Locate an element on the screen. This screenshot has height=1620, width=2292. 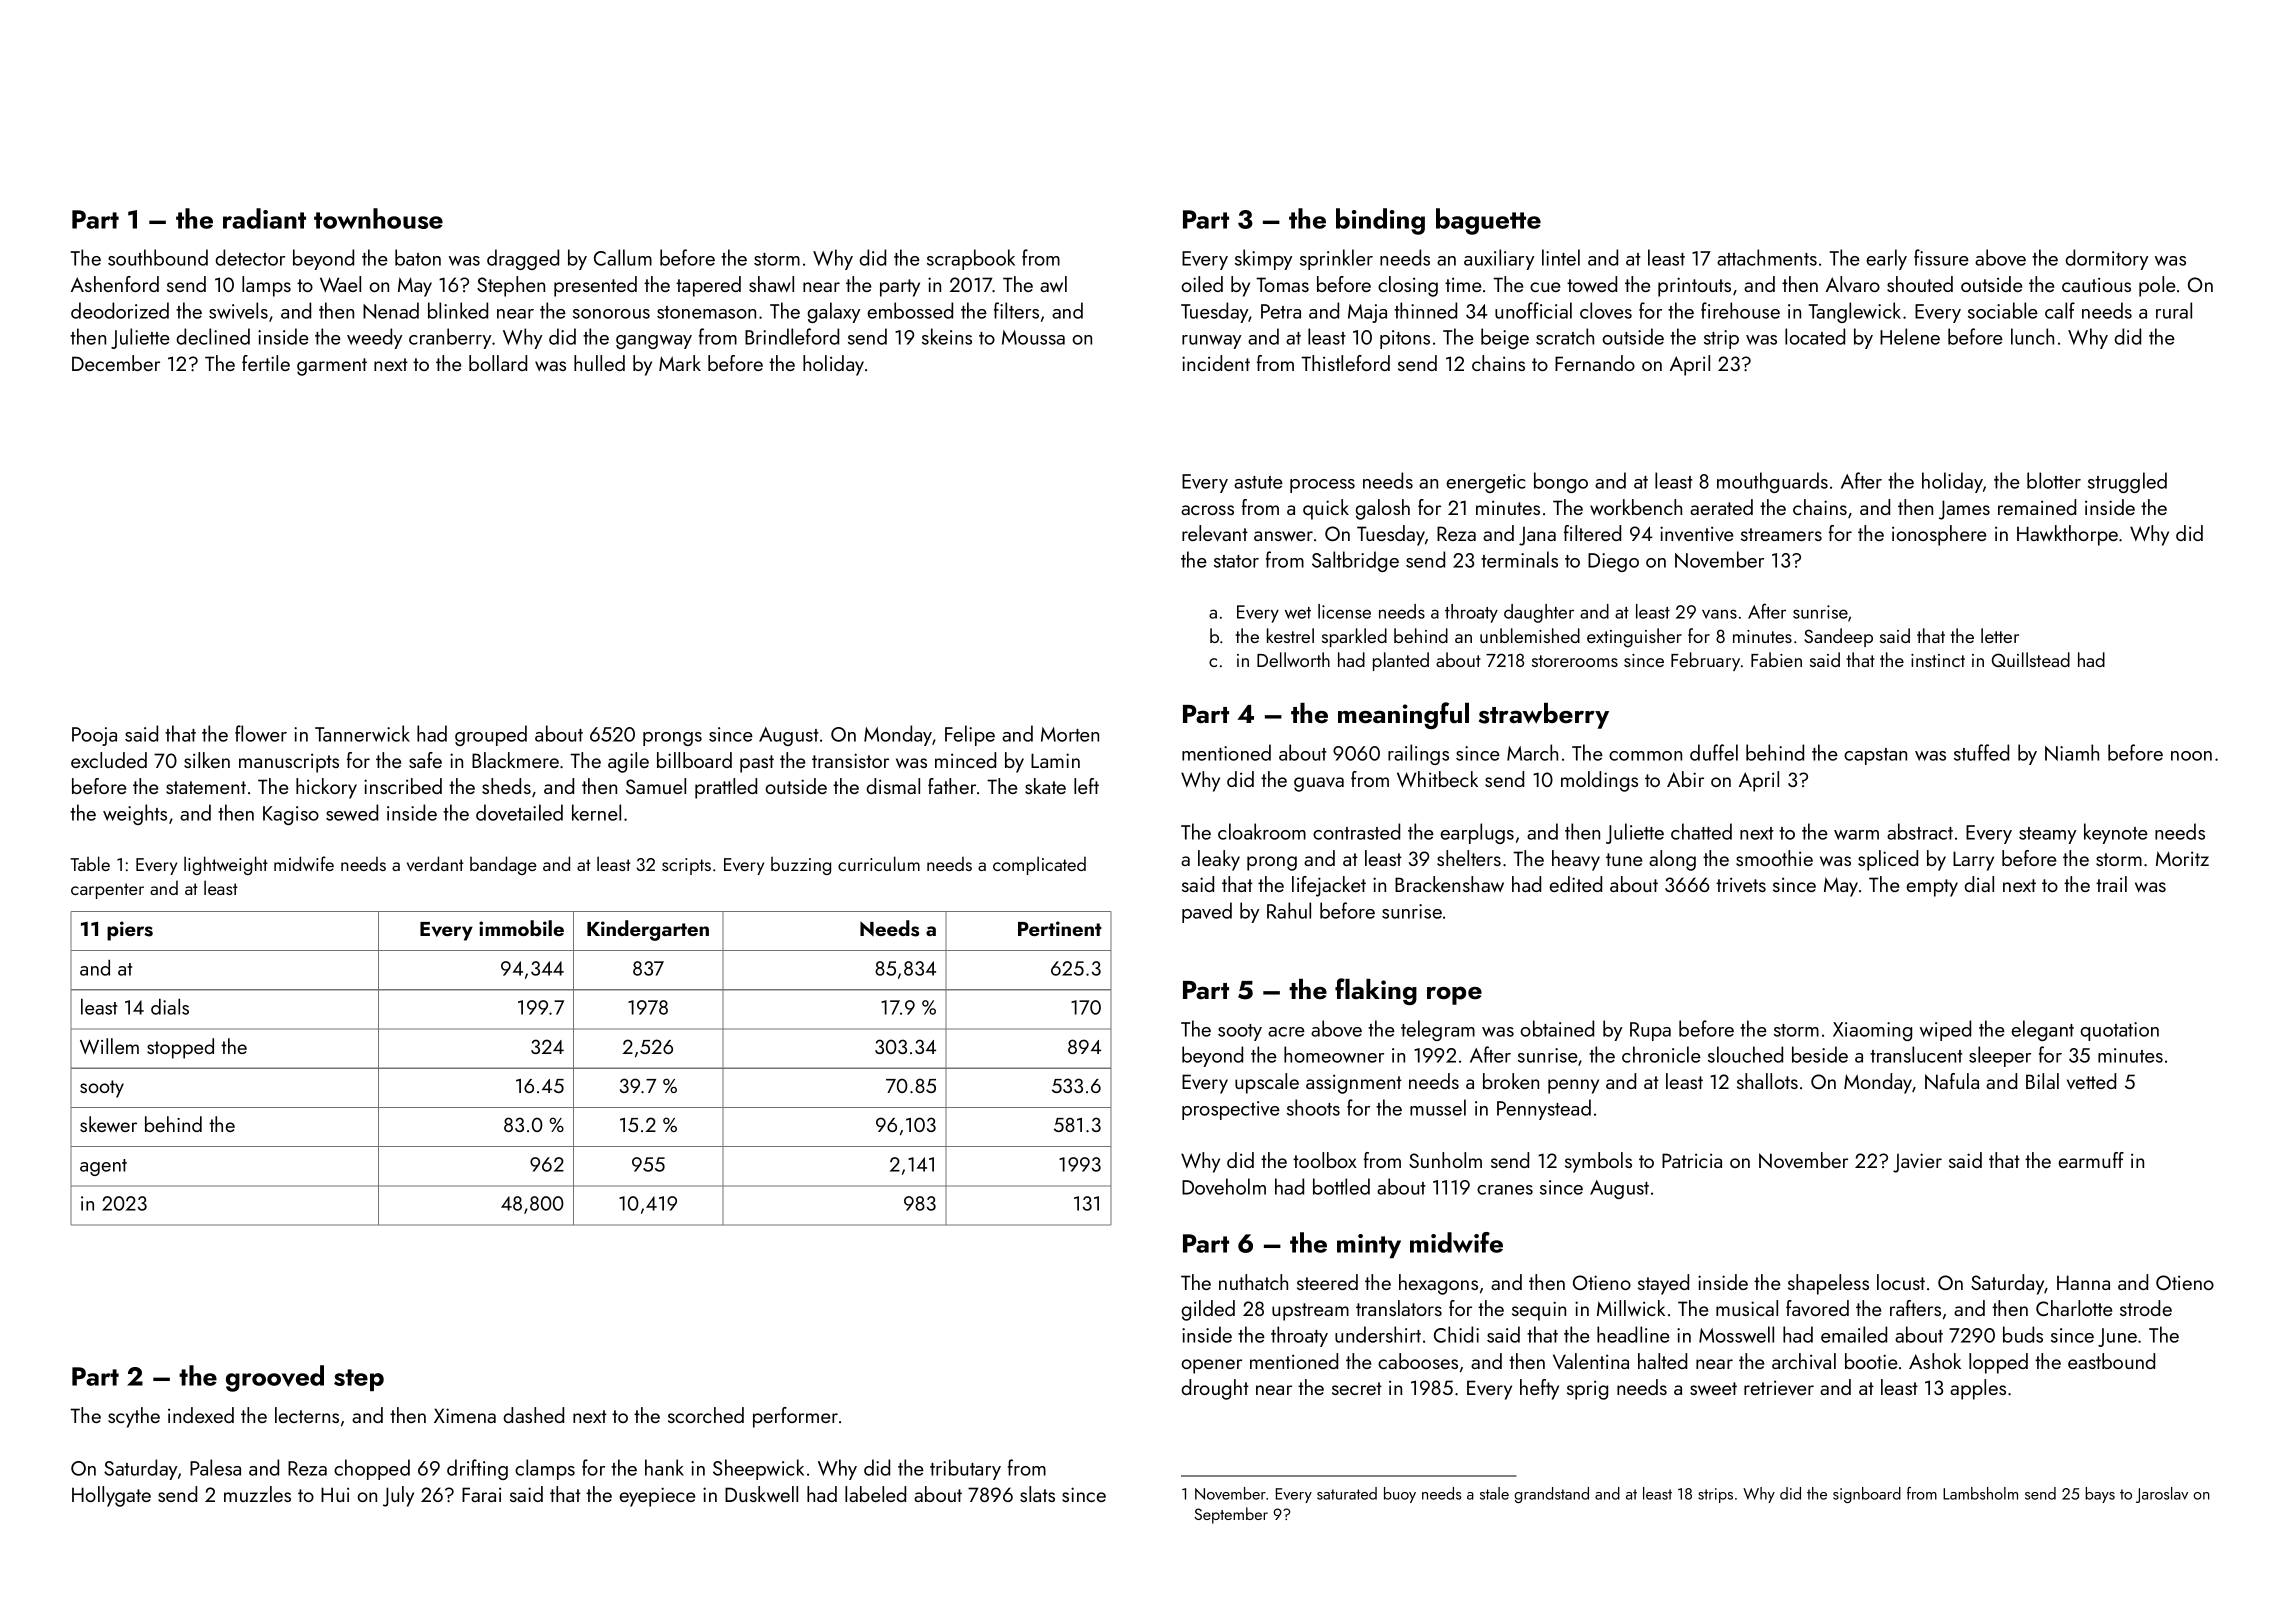
lunch is located at coordinates (2032, 336).
